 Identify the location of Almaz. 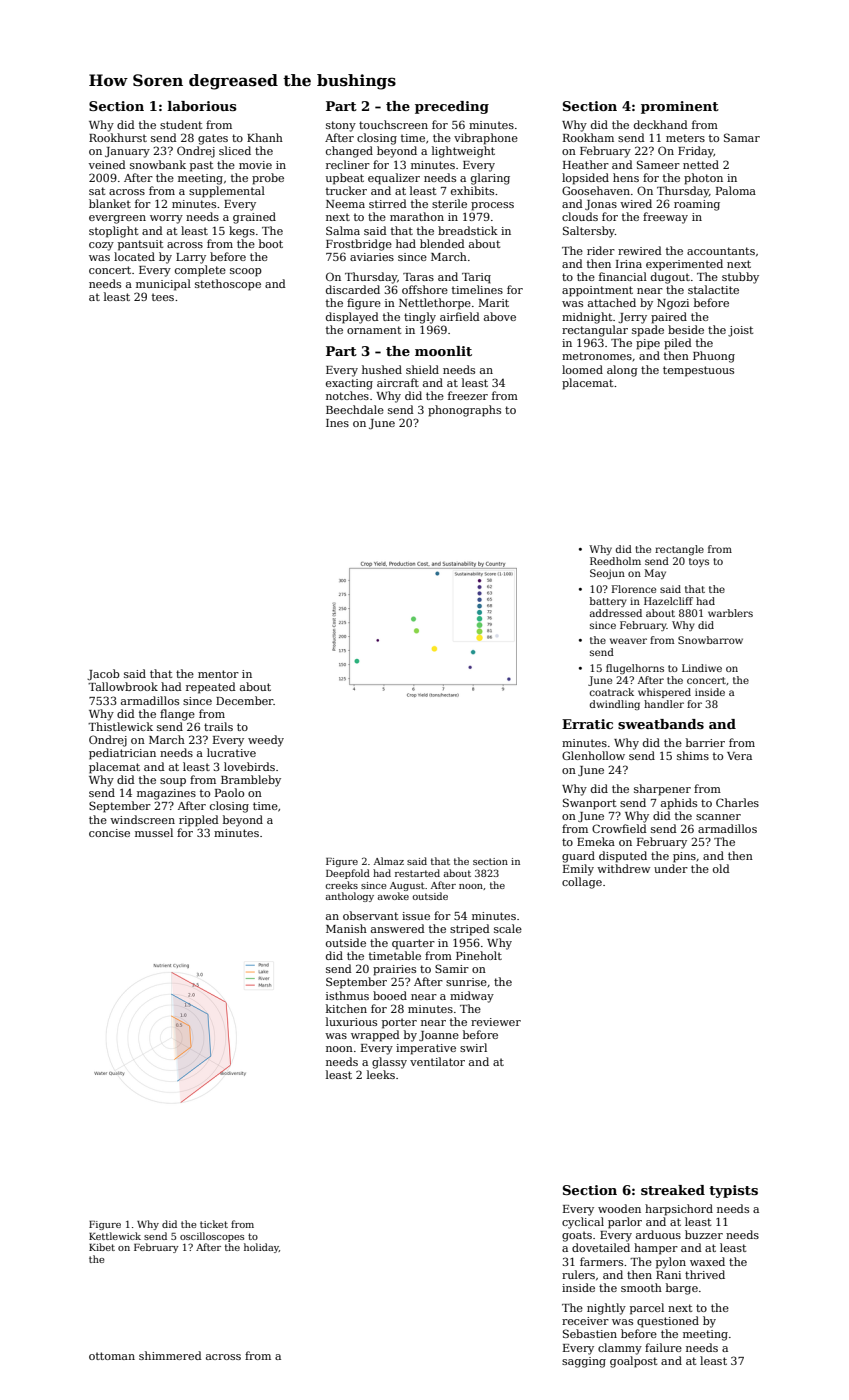
(389, 861).
